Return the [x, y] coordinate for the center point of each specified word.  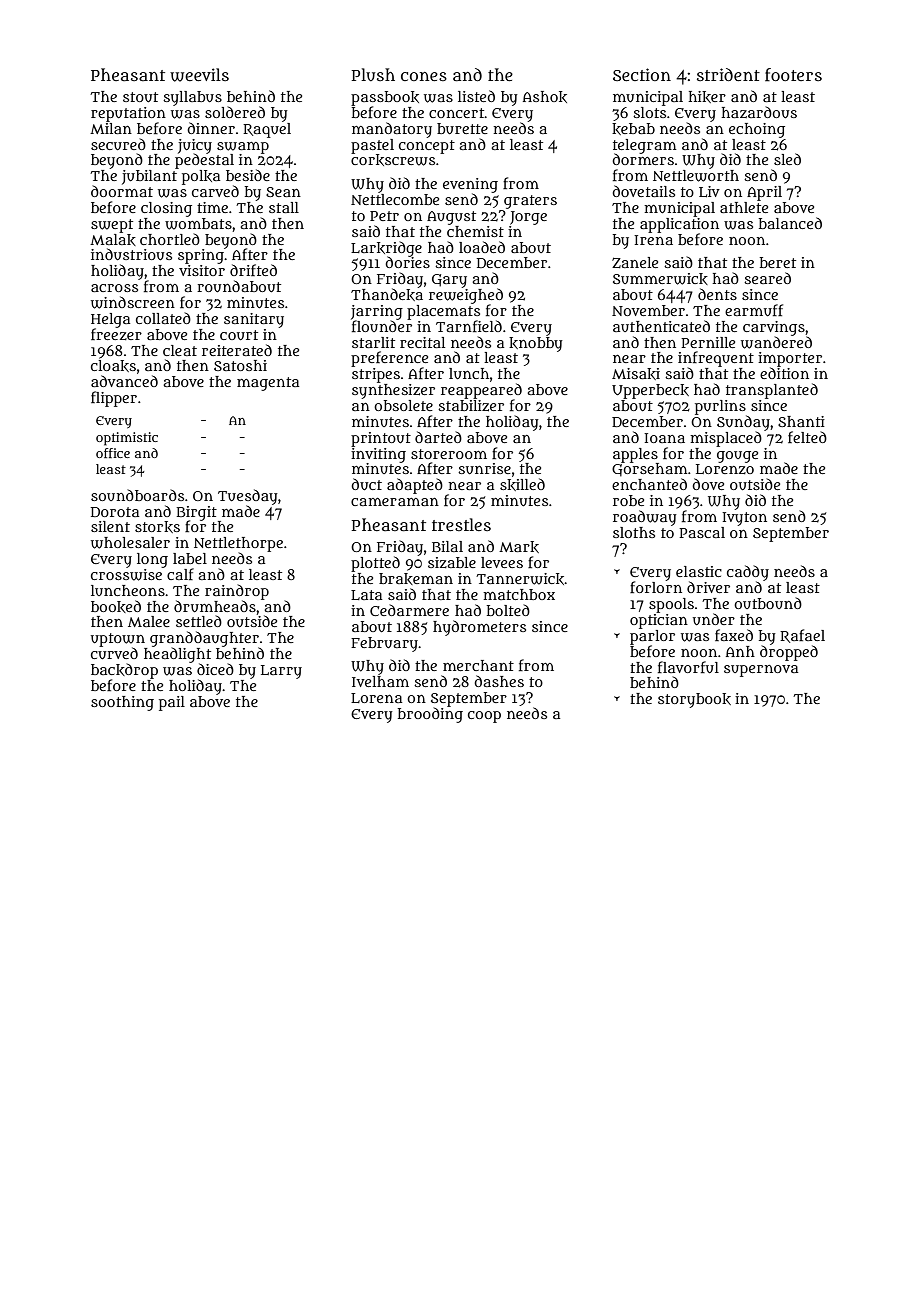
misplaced [726, 439]
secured [118, 144]
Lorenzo [725, 469]
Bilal [447, 546]
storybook [694, 700]
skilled [522, 484]
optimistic [127, 439]
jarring [377, 312]
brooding [430, 715]
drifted [253, 270]
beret [778, 262]
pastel [372, 146]
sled [787, 159]
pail [172, 703]
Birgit [196, 513]
